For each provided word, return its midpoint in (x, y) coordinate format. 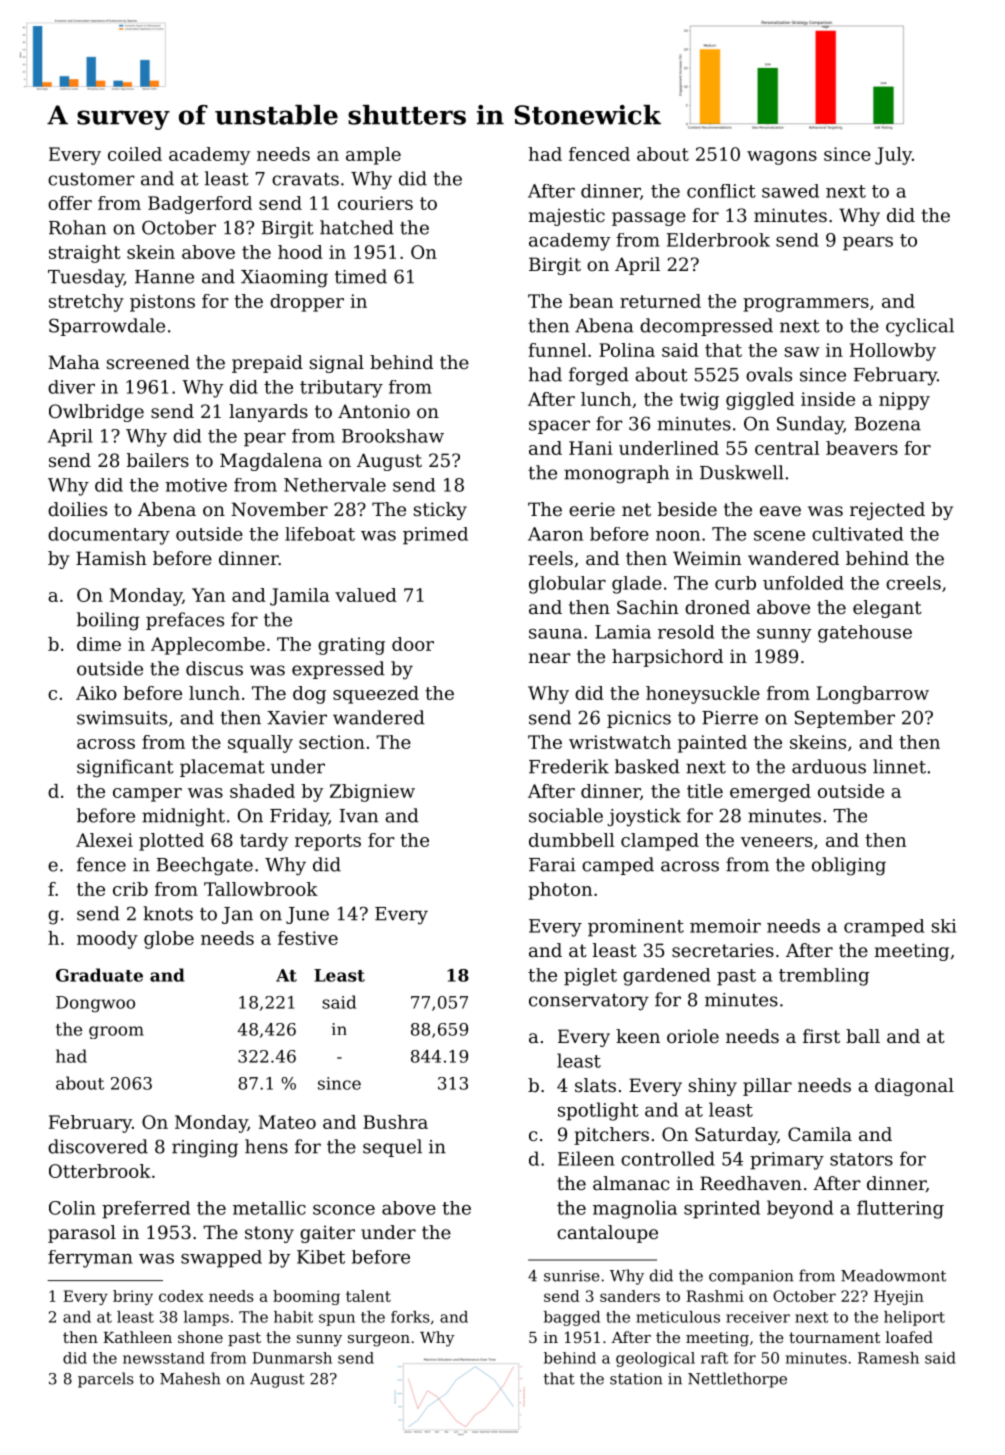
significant (125, 768)
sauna (555, 634)
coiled (135, 154)
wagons (782, 158)
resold (686, 632)
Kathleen (137, 1337)
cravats (305, 179)
